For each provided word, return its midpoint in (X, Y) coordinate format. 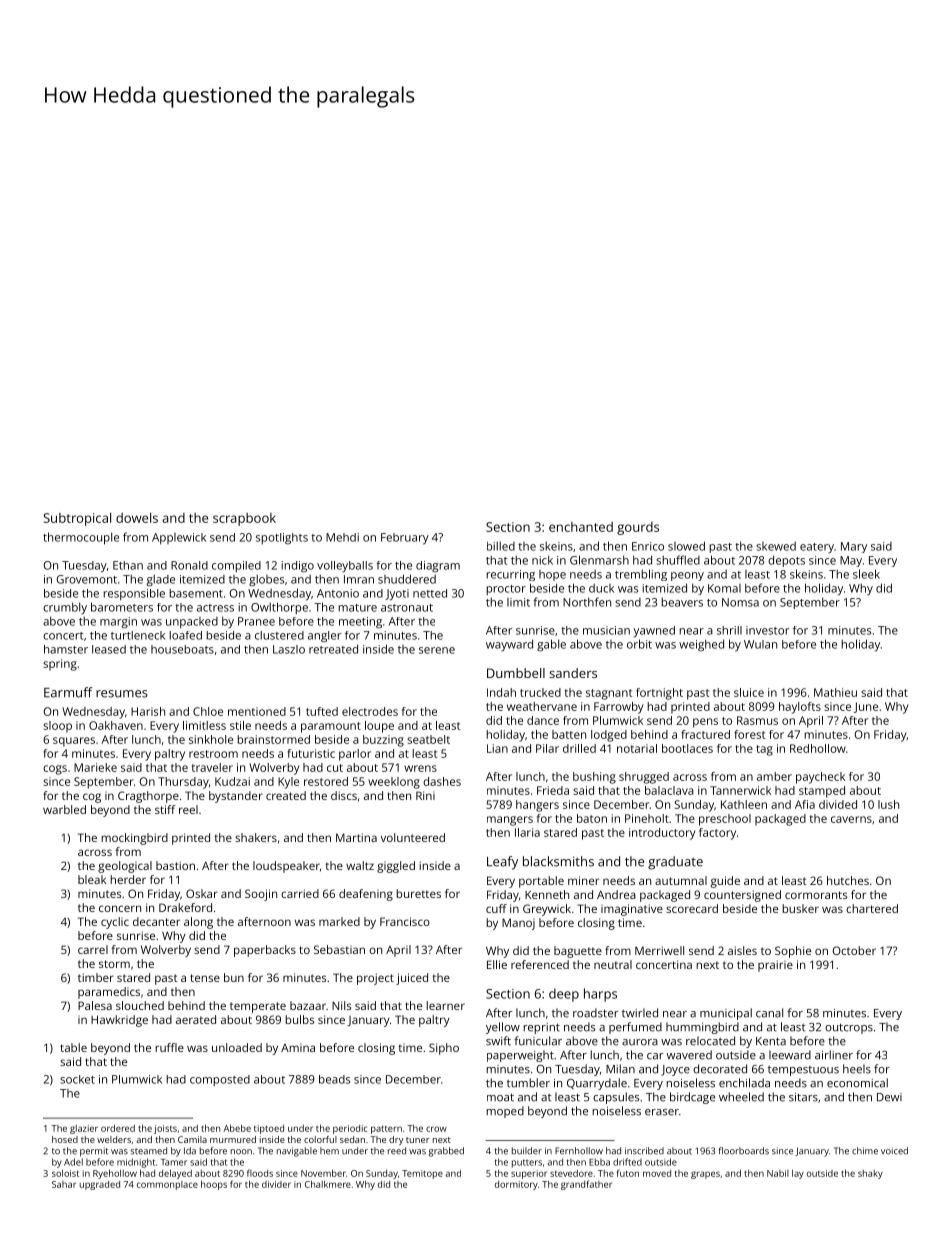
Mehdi (342, 537)
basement (196, 593)
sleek (866, 574)
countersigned (742, 896)
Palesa (95, 1005)
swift (498, 1041)
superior (529, 1174)
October (854, 950)
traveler (212, 767)
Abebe (237, 1128)
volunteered (413, 837)
